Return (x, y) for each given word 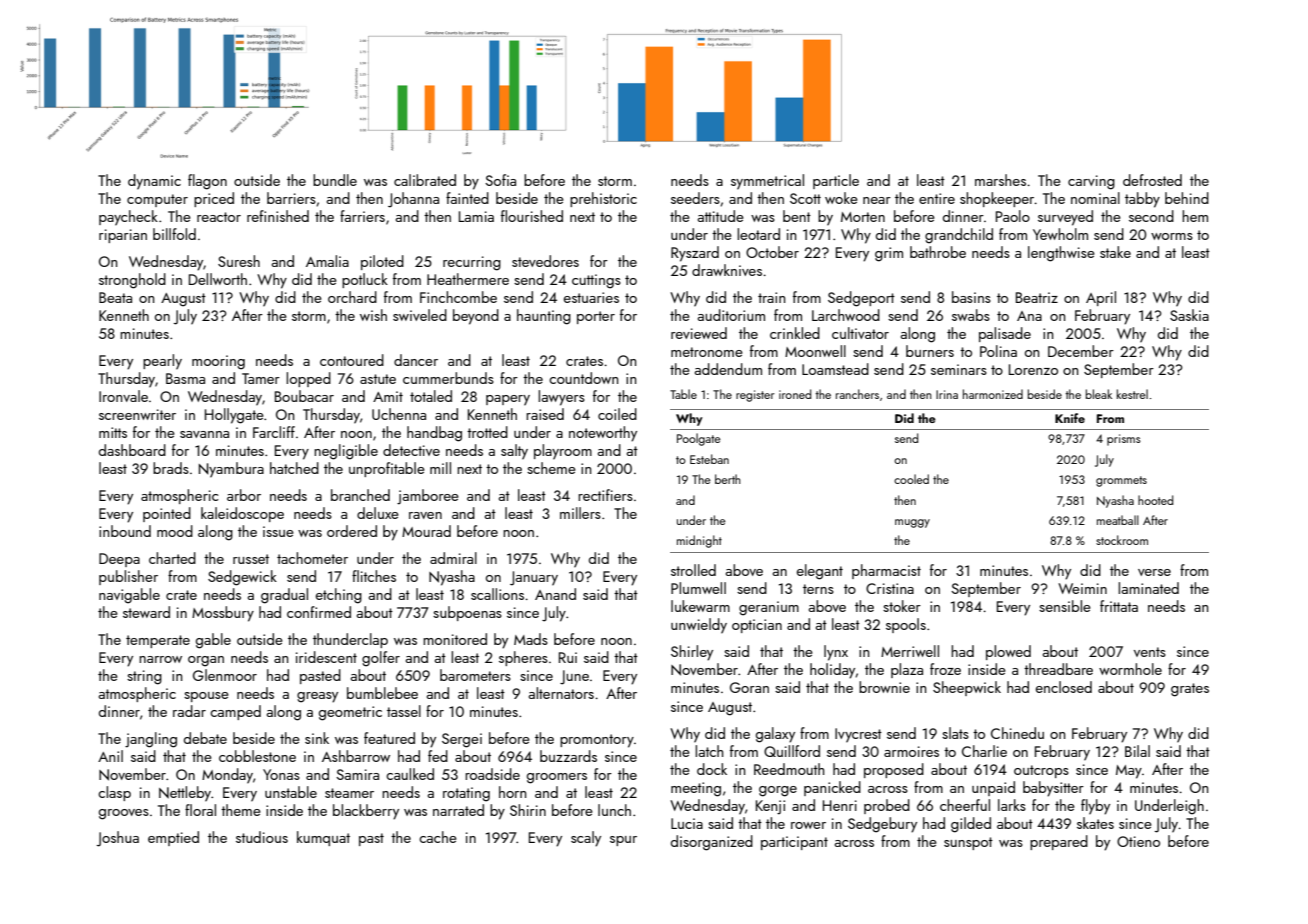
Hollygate (234, 416)
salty (514, 452)
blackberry (366, 812)
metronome (707, 352)
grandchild (959, 236)
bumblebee (382, 693)
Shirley (692, 653)
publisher (128, 577)
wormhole (1130, 669)
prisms (1124, 440)
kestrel (1132, 394)
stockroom (1122, 540)
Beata (115, 297)
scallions (497, 594)
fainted (467, 198)
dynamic (154, 182)
